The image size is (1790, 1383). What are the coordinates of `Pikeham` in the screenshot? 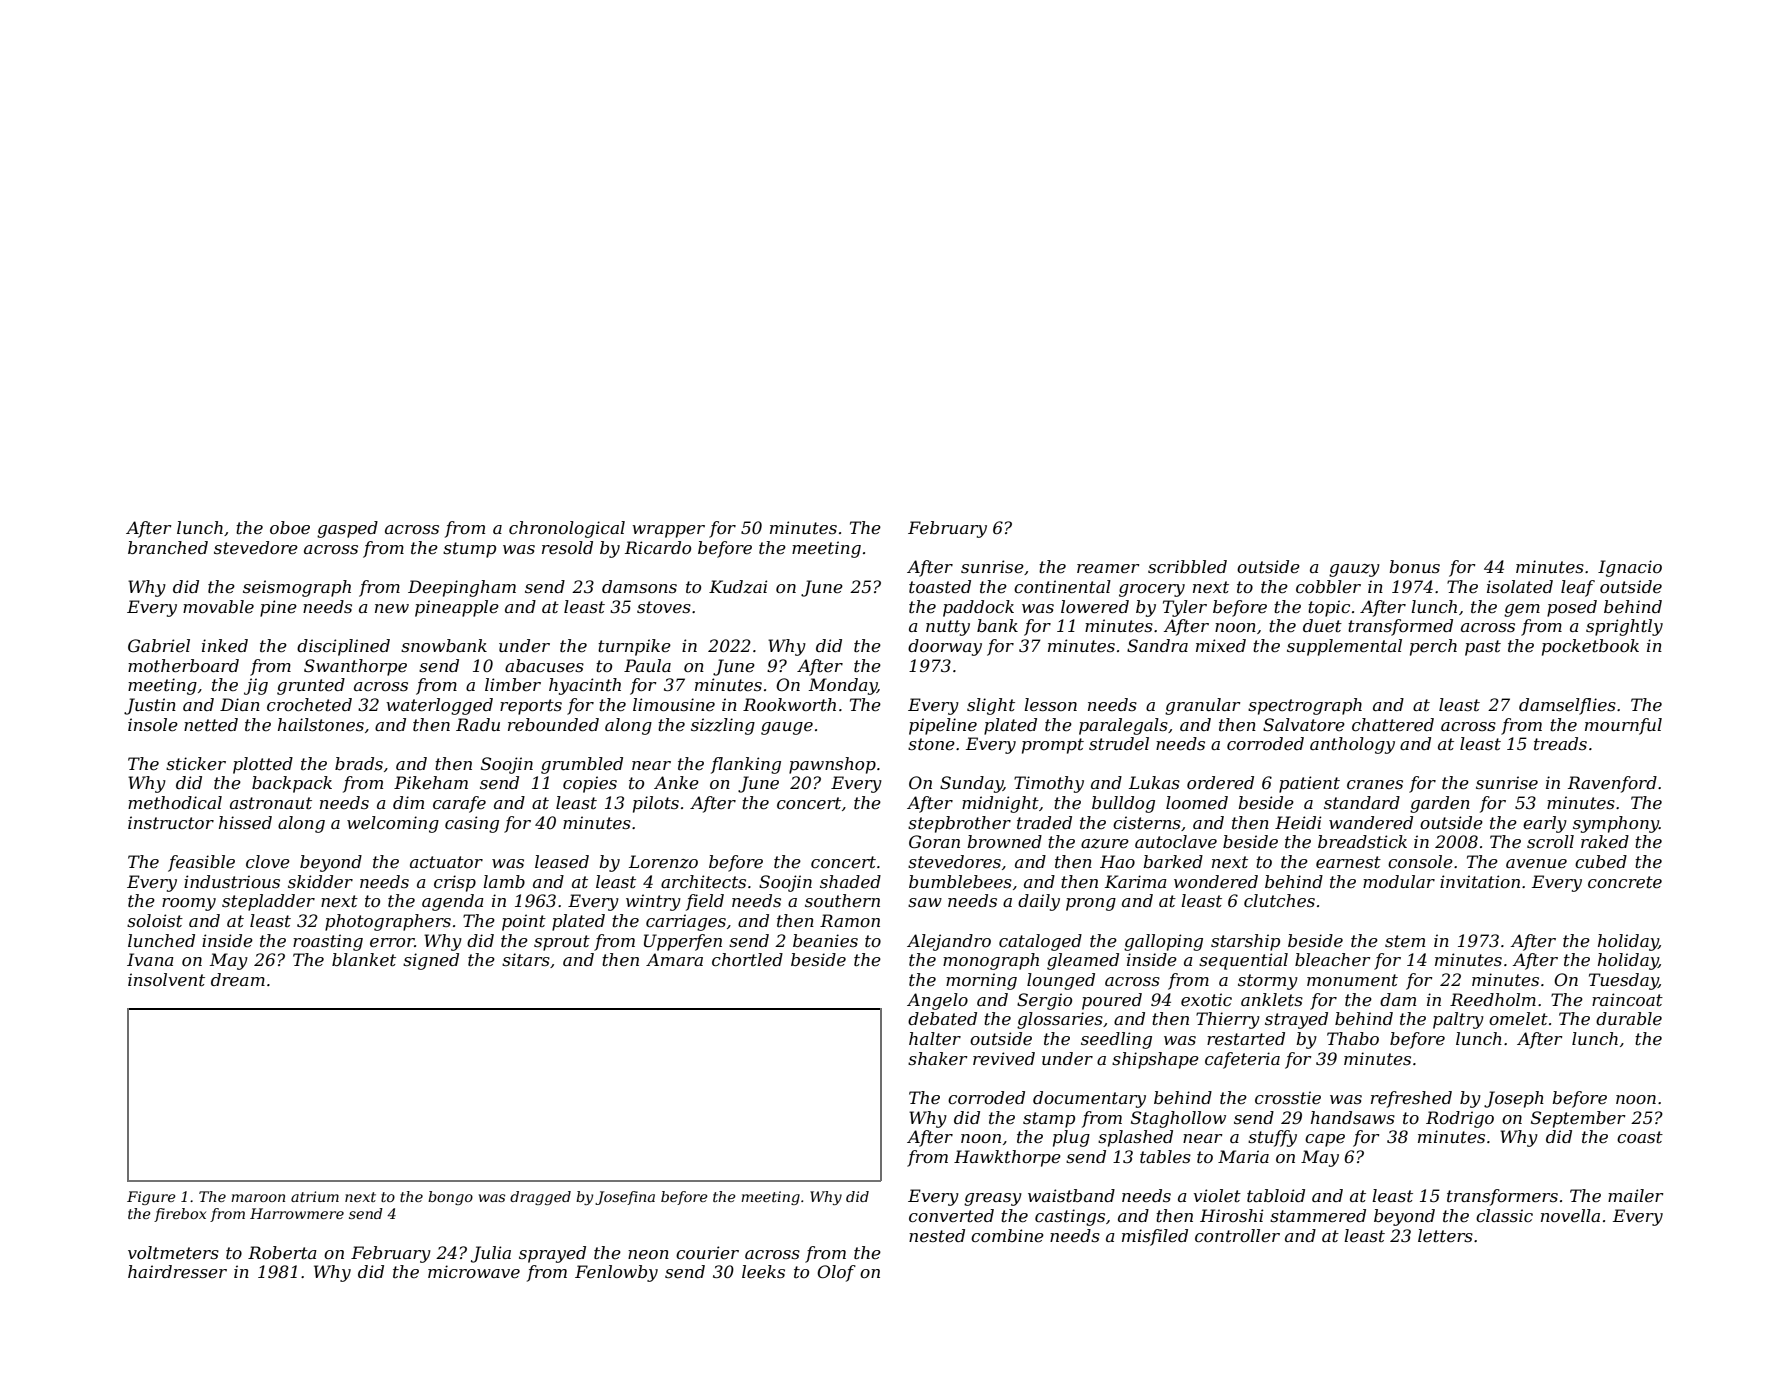 It's located at (431, 782).
